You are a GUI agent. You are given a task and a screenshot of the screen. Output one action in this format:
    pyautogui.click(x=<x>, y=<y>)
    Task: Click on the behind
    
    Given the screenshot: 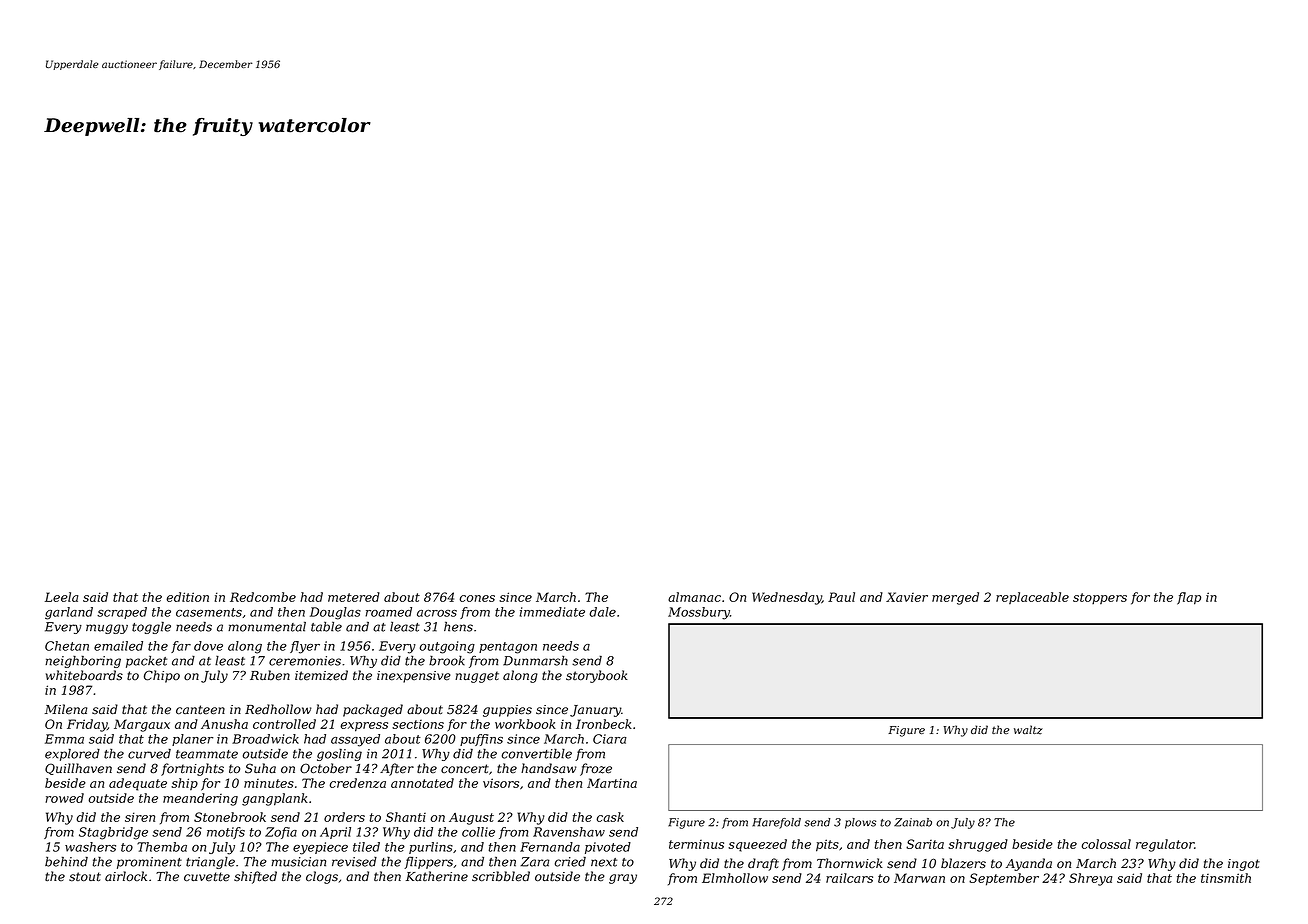 What is the action you would take?
    pyautogui.click(x=66, y=861)
